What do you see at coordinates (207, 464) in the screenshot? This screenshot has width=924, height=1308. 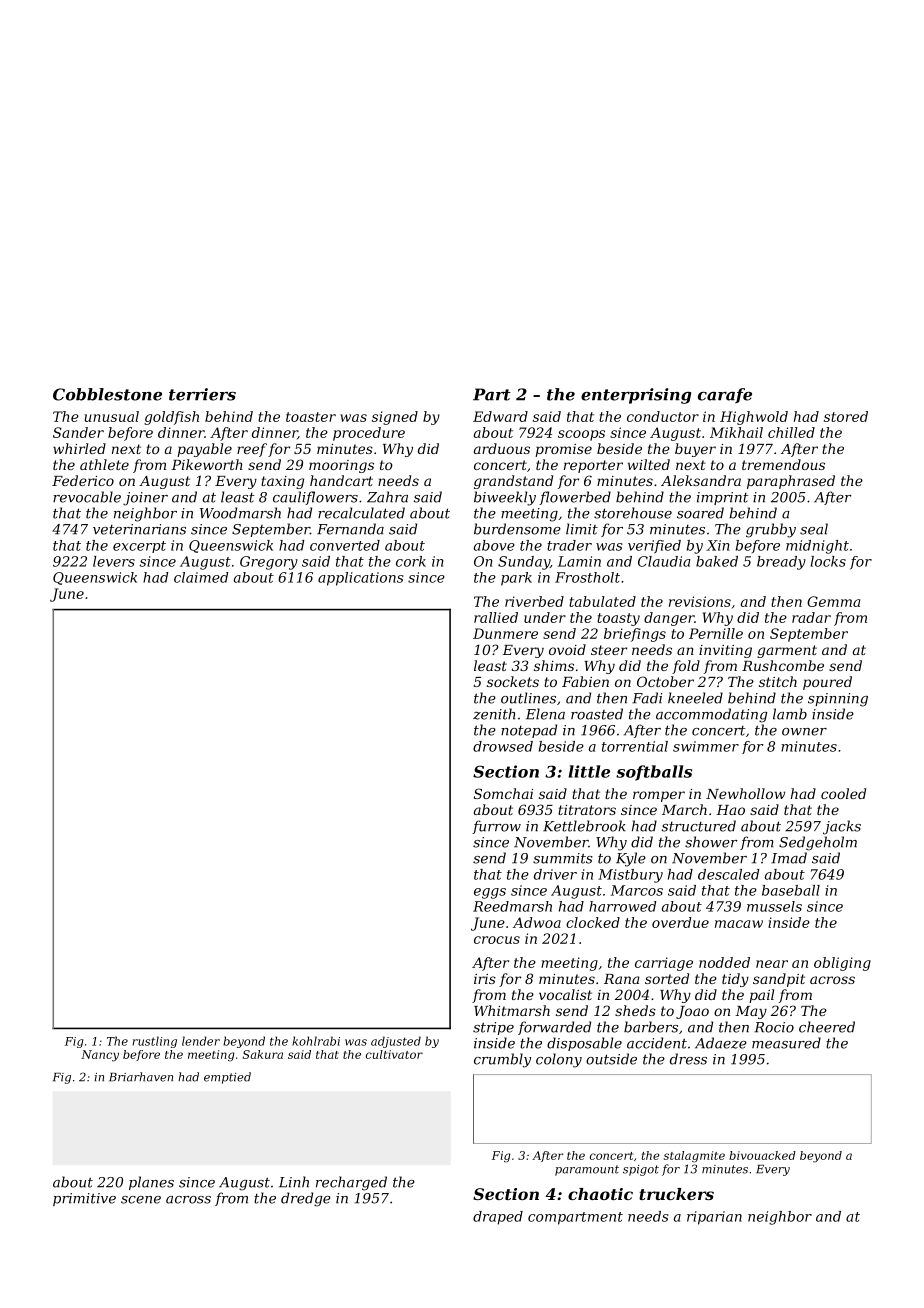 I see `Pikeworth` at bounding box center [207, 464].
